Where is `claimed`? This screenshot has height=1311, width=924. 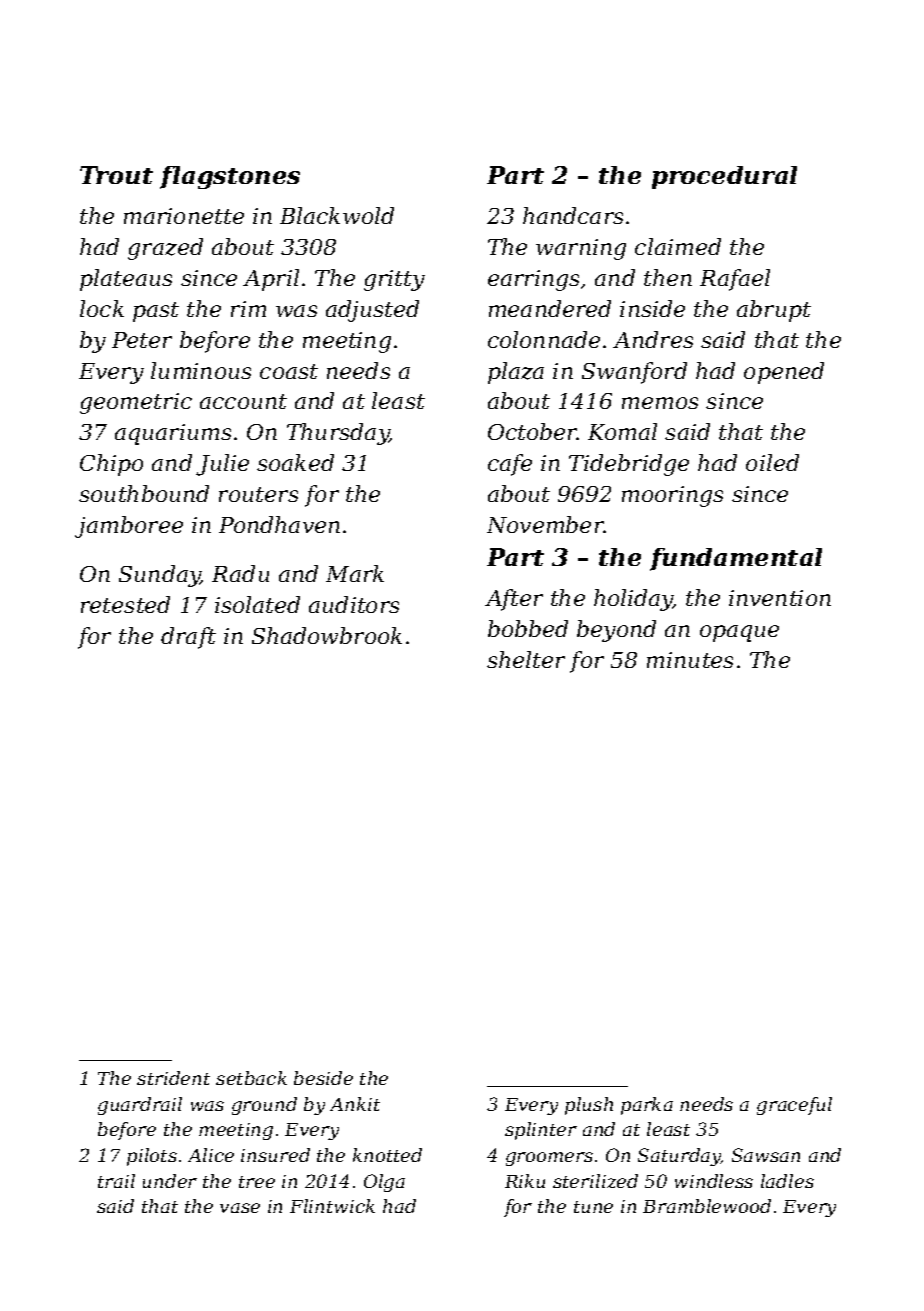
claimed is located at coordinates (678, 246).
